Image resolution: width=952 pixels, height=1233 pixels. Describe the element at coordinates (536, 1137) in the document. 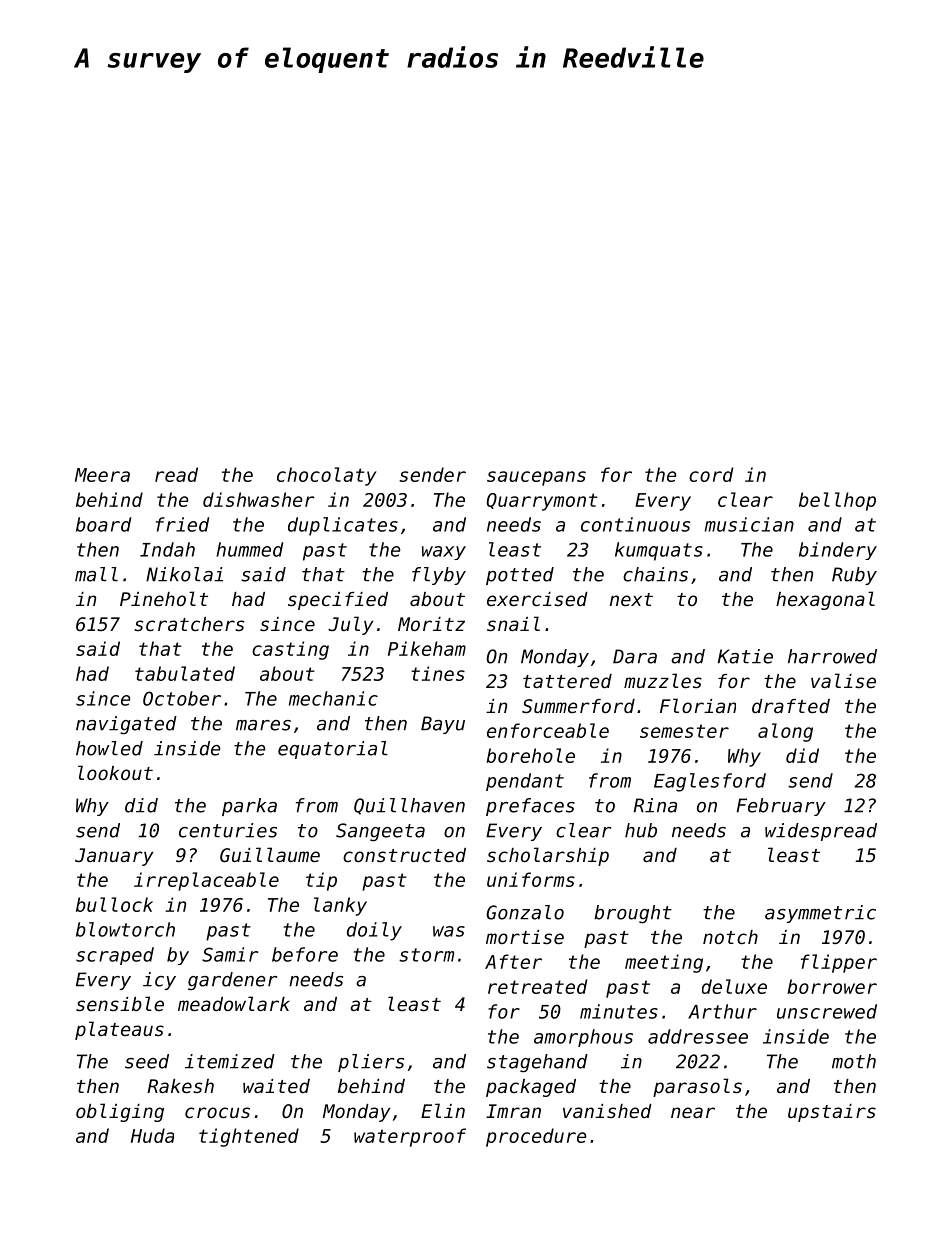

I see `procedure` at that location.
